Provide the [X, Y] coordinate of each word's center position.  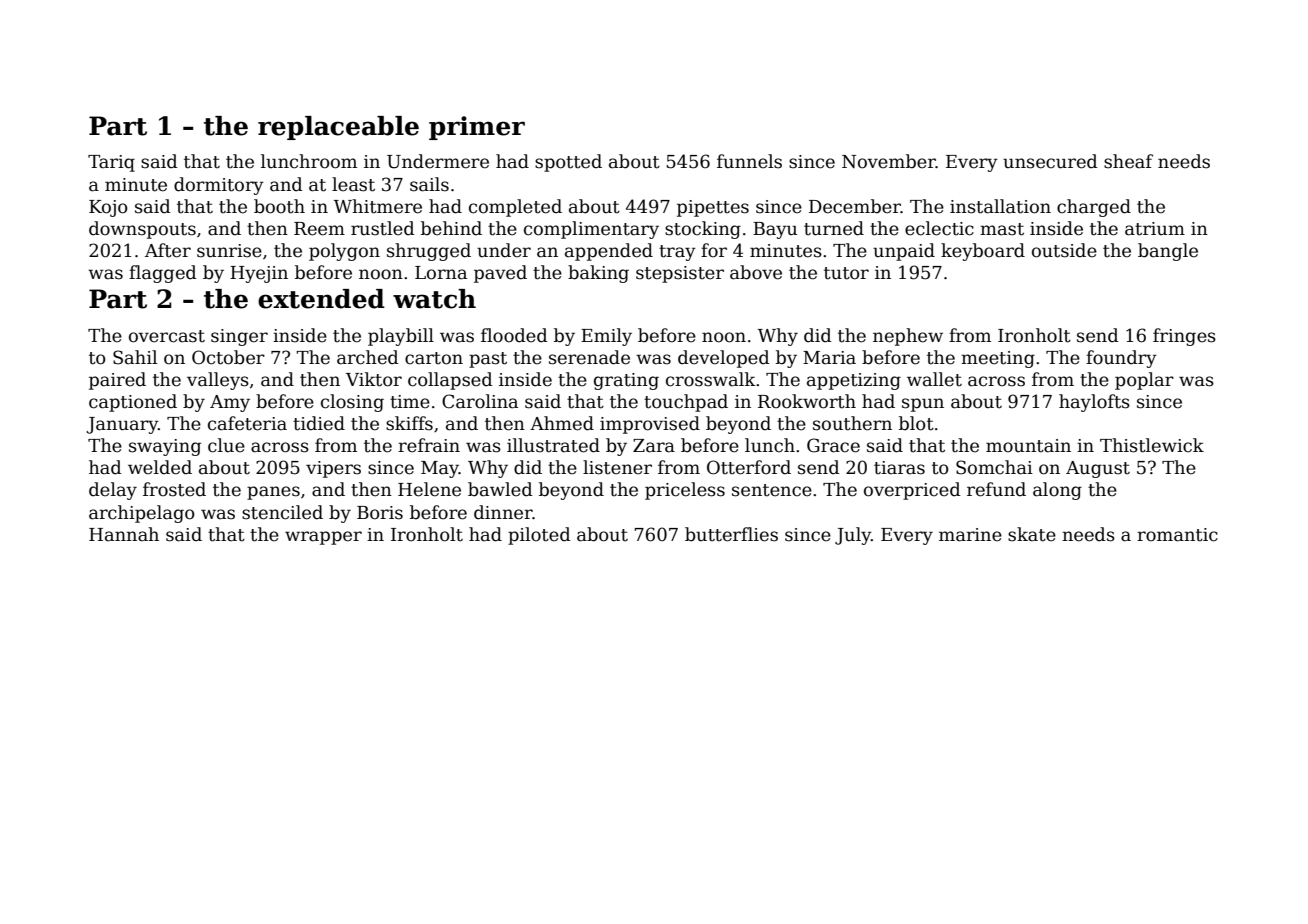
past [488, 360]
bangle [1168, 252]
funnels [749, 161]
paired [117, 381]
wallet [934, 379]
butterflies [731, 534]
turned [834, 228]
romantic [1177, 535]
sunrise [229, 251]
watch [434, 299]
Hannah [124, 534]
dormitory [219, 186]
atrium [1155, 229]
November [889, 161]
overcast [167, 336]
